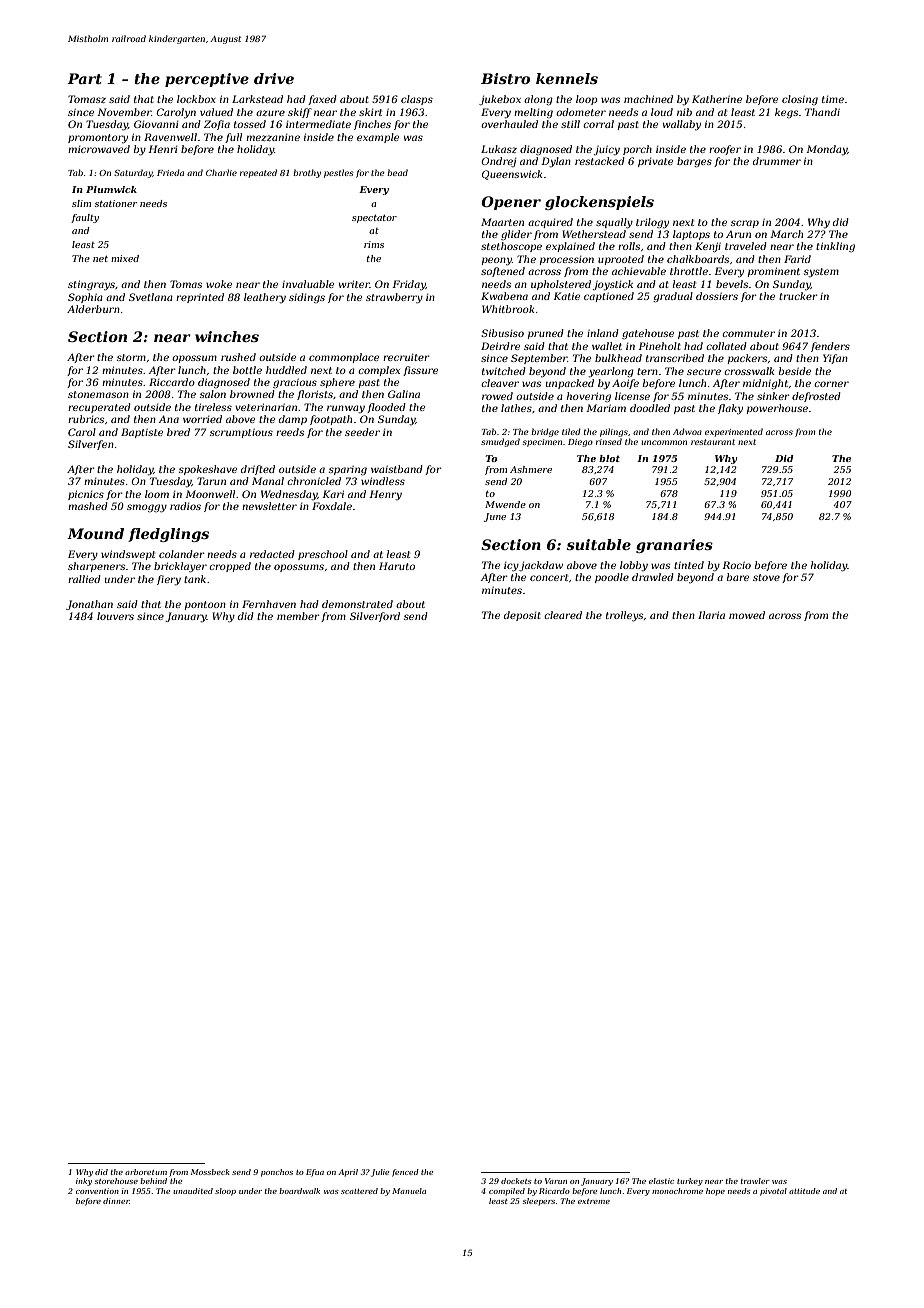 This screenshot has height=1308, width=924. I want to click on attitude, so click(804, 1191).
